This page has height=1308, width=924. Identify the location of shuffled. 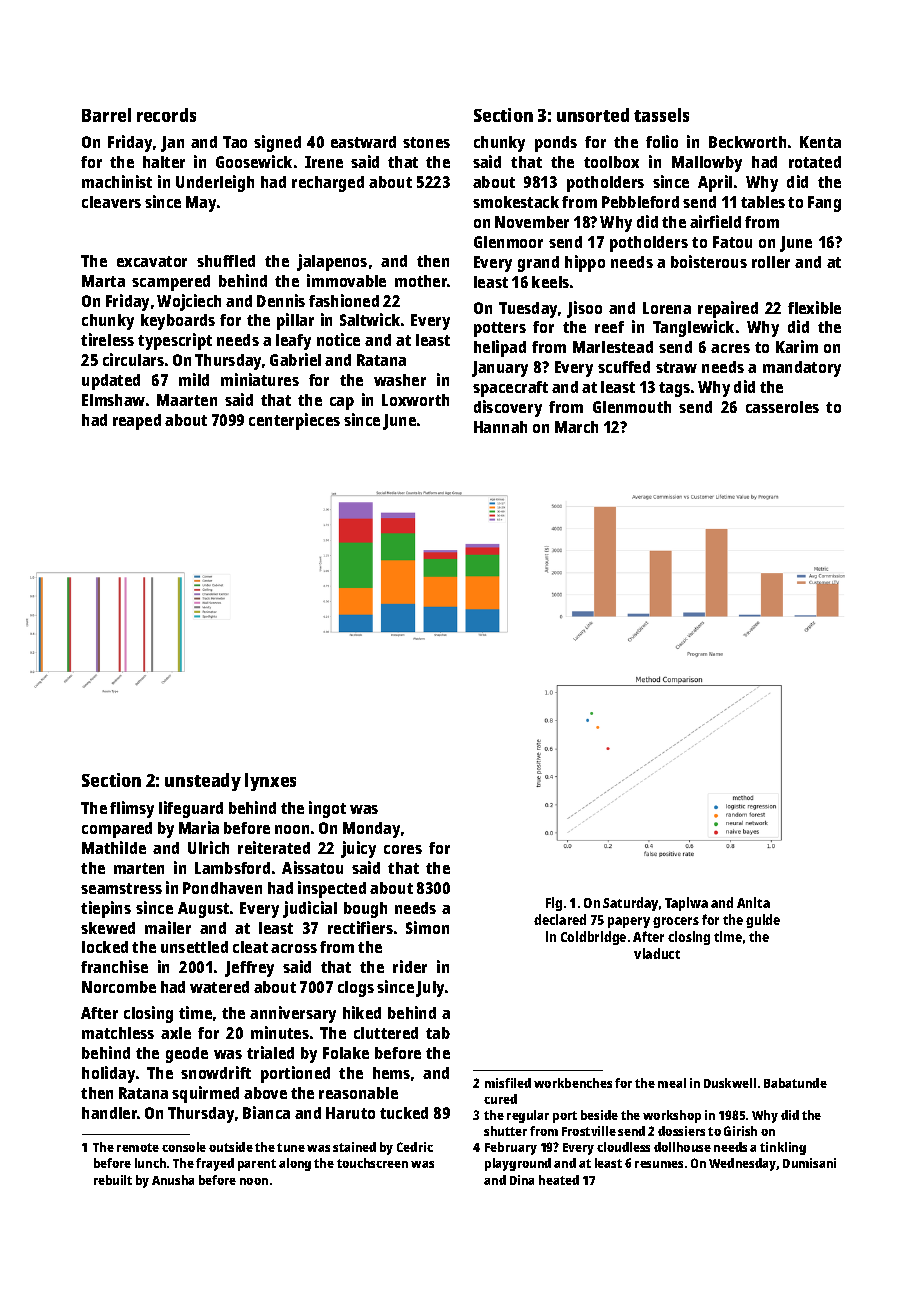
(226, 261).
